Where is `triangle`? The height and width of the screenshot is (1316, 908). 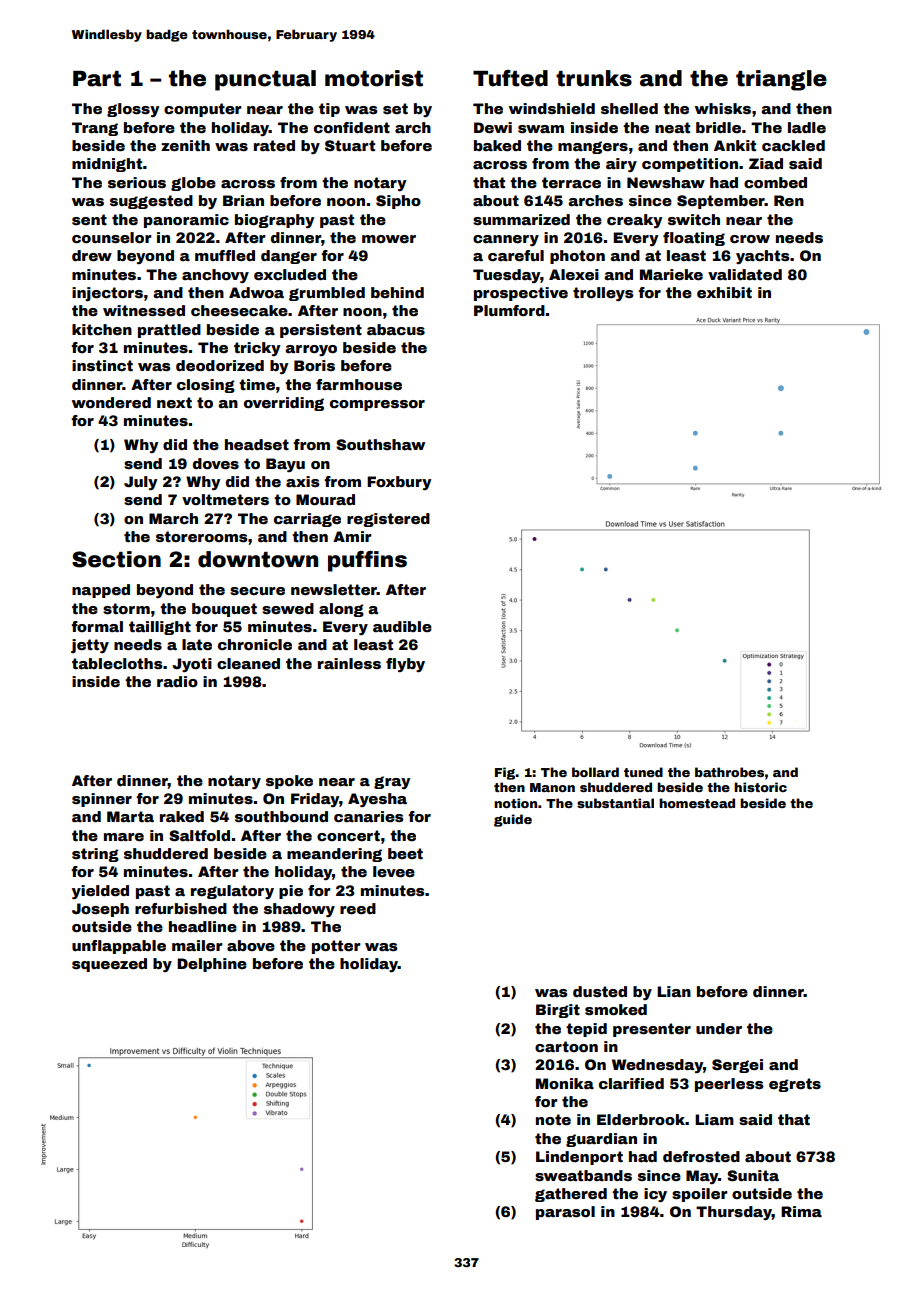 triangle is located at coordinates (781, 80).
